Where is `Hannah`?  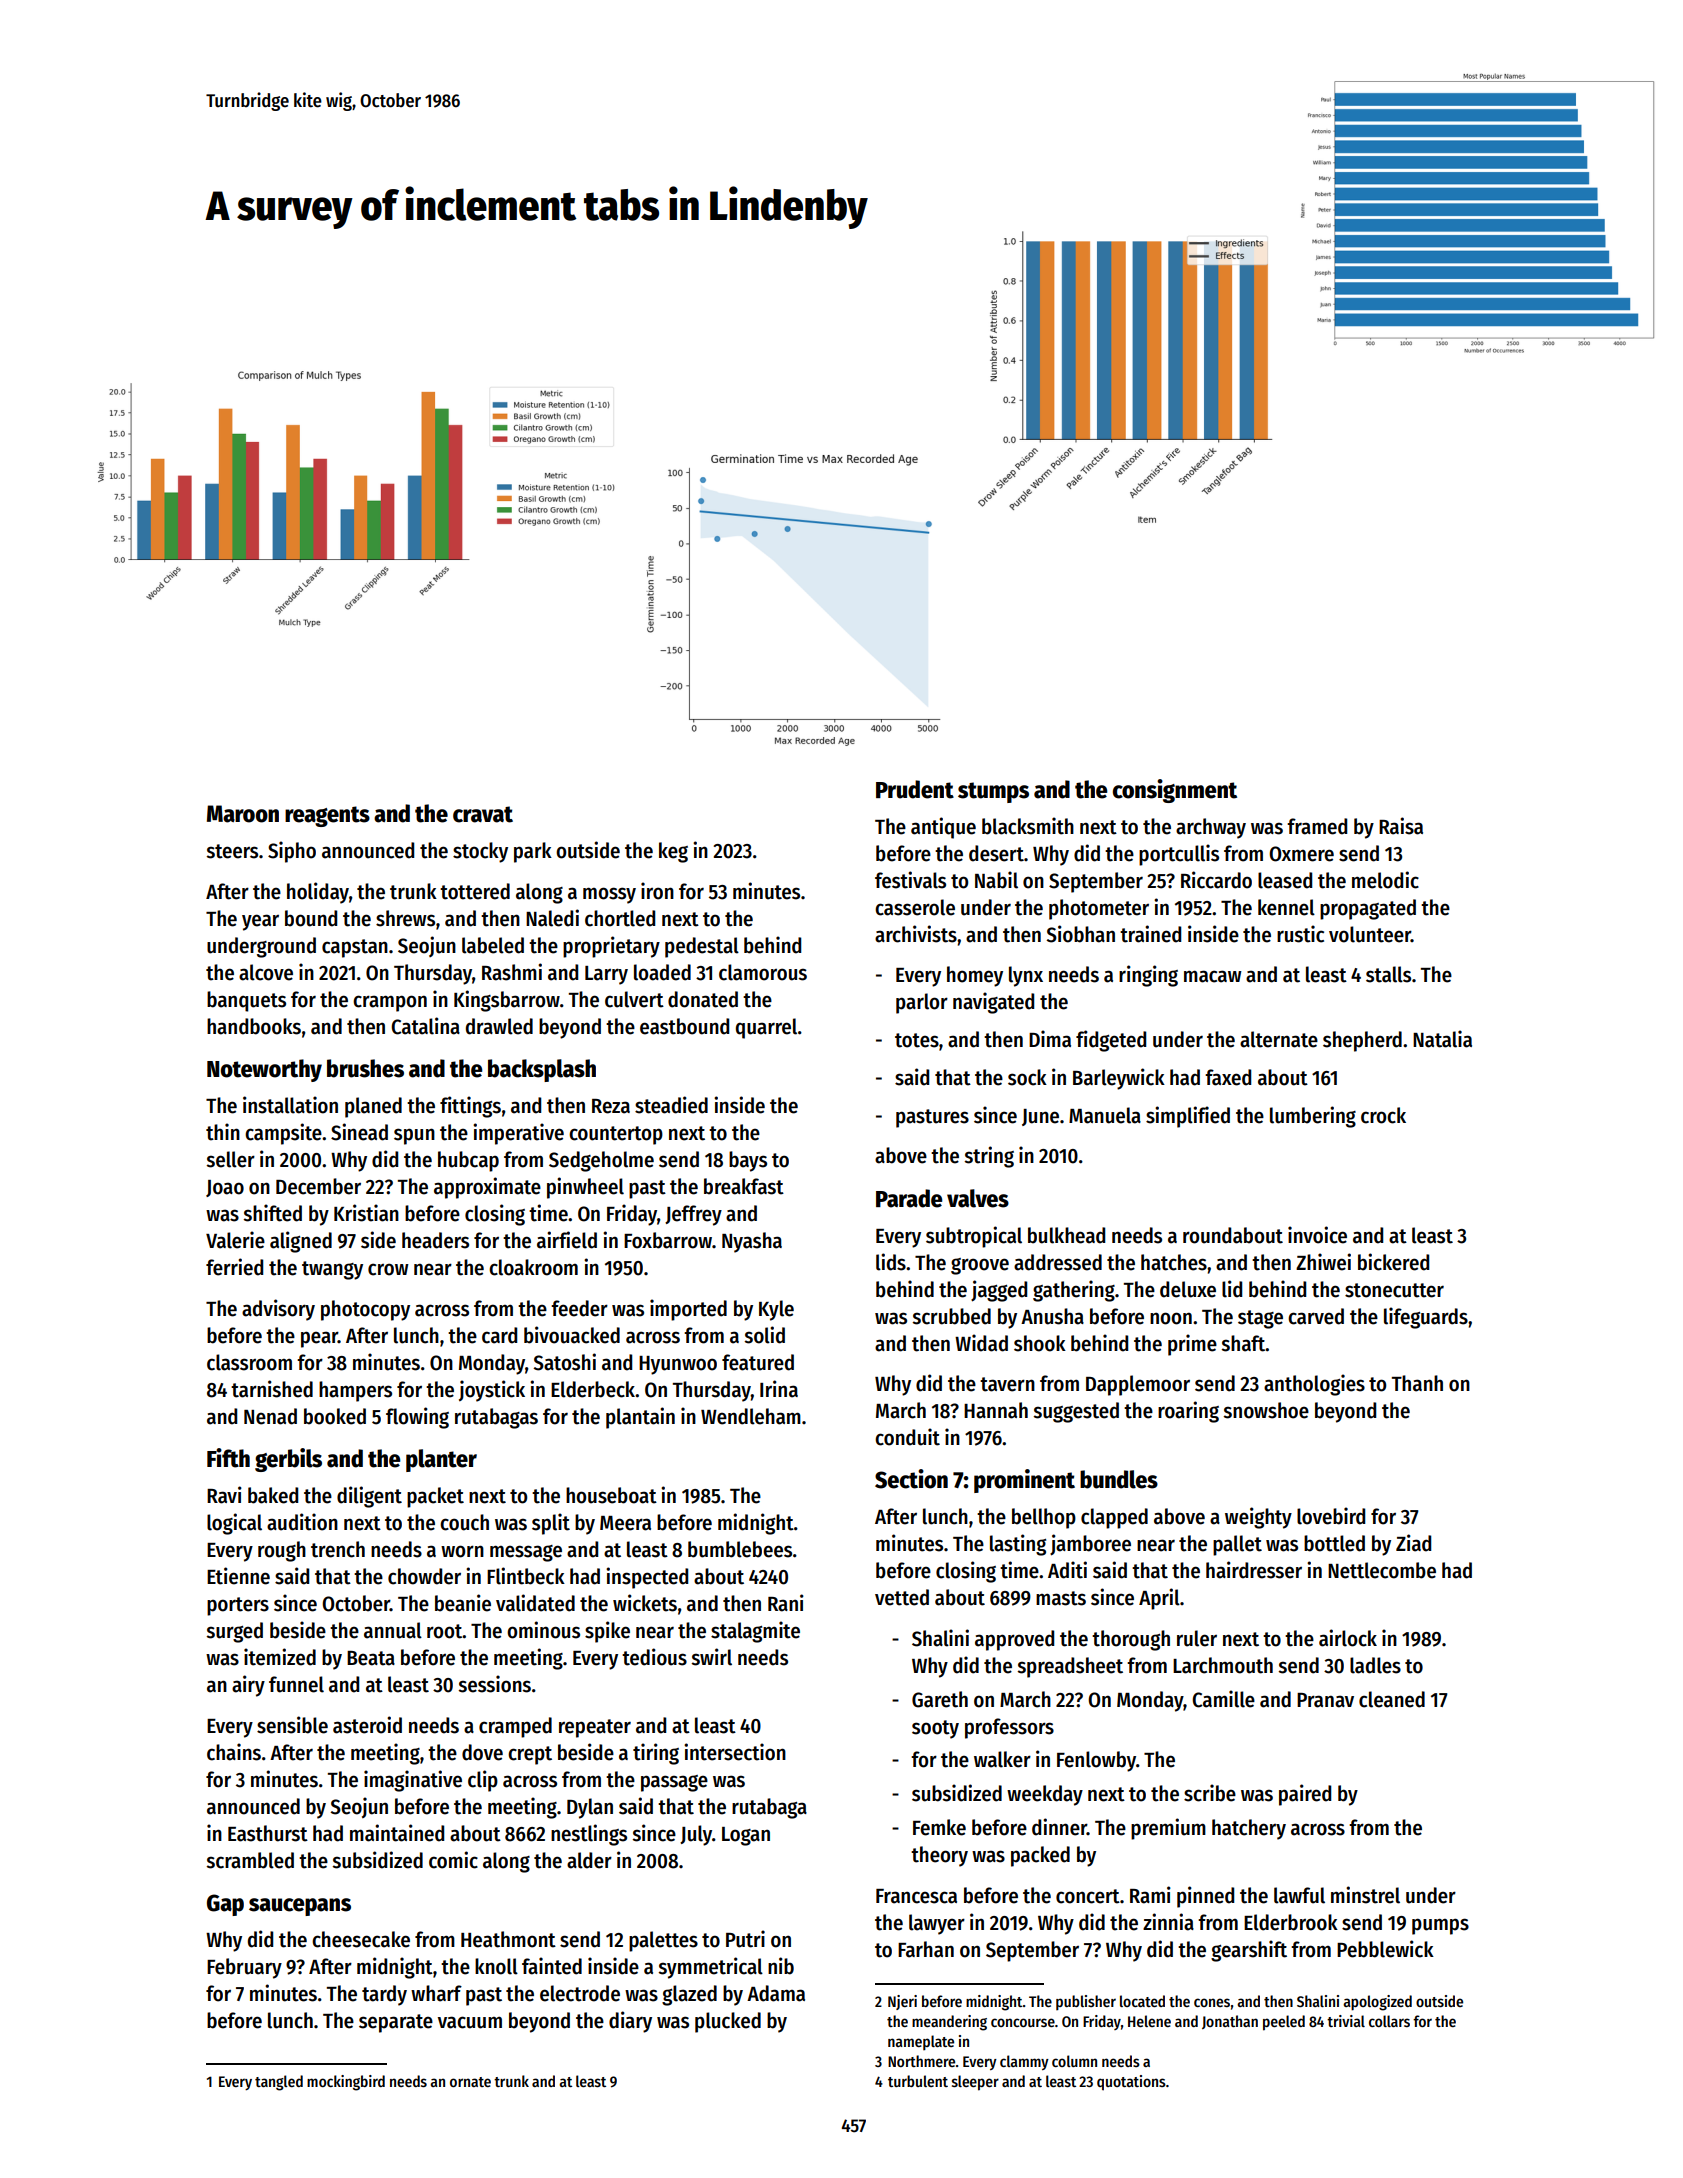
Hannah is located at coordinates (996, 1410).
